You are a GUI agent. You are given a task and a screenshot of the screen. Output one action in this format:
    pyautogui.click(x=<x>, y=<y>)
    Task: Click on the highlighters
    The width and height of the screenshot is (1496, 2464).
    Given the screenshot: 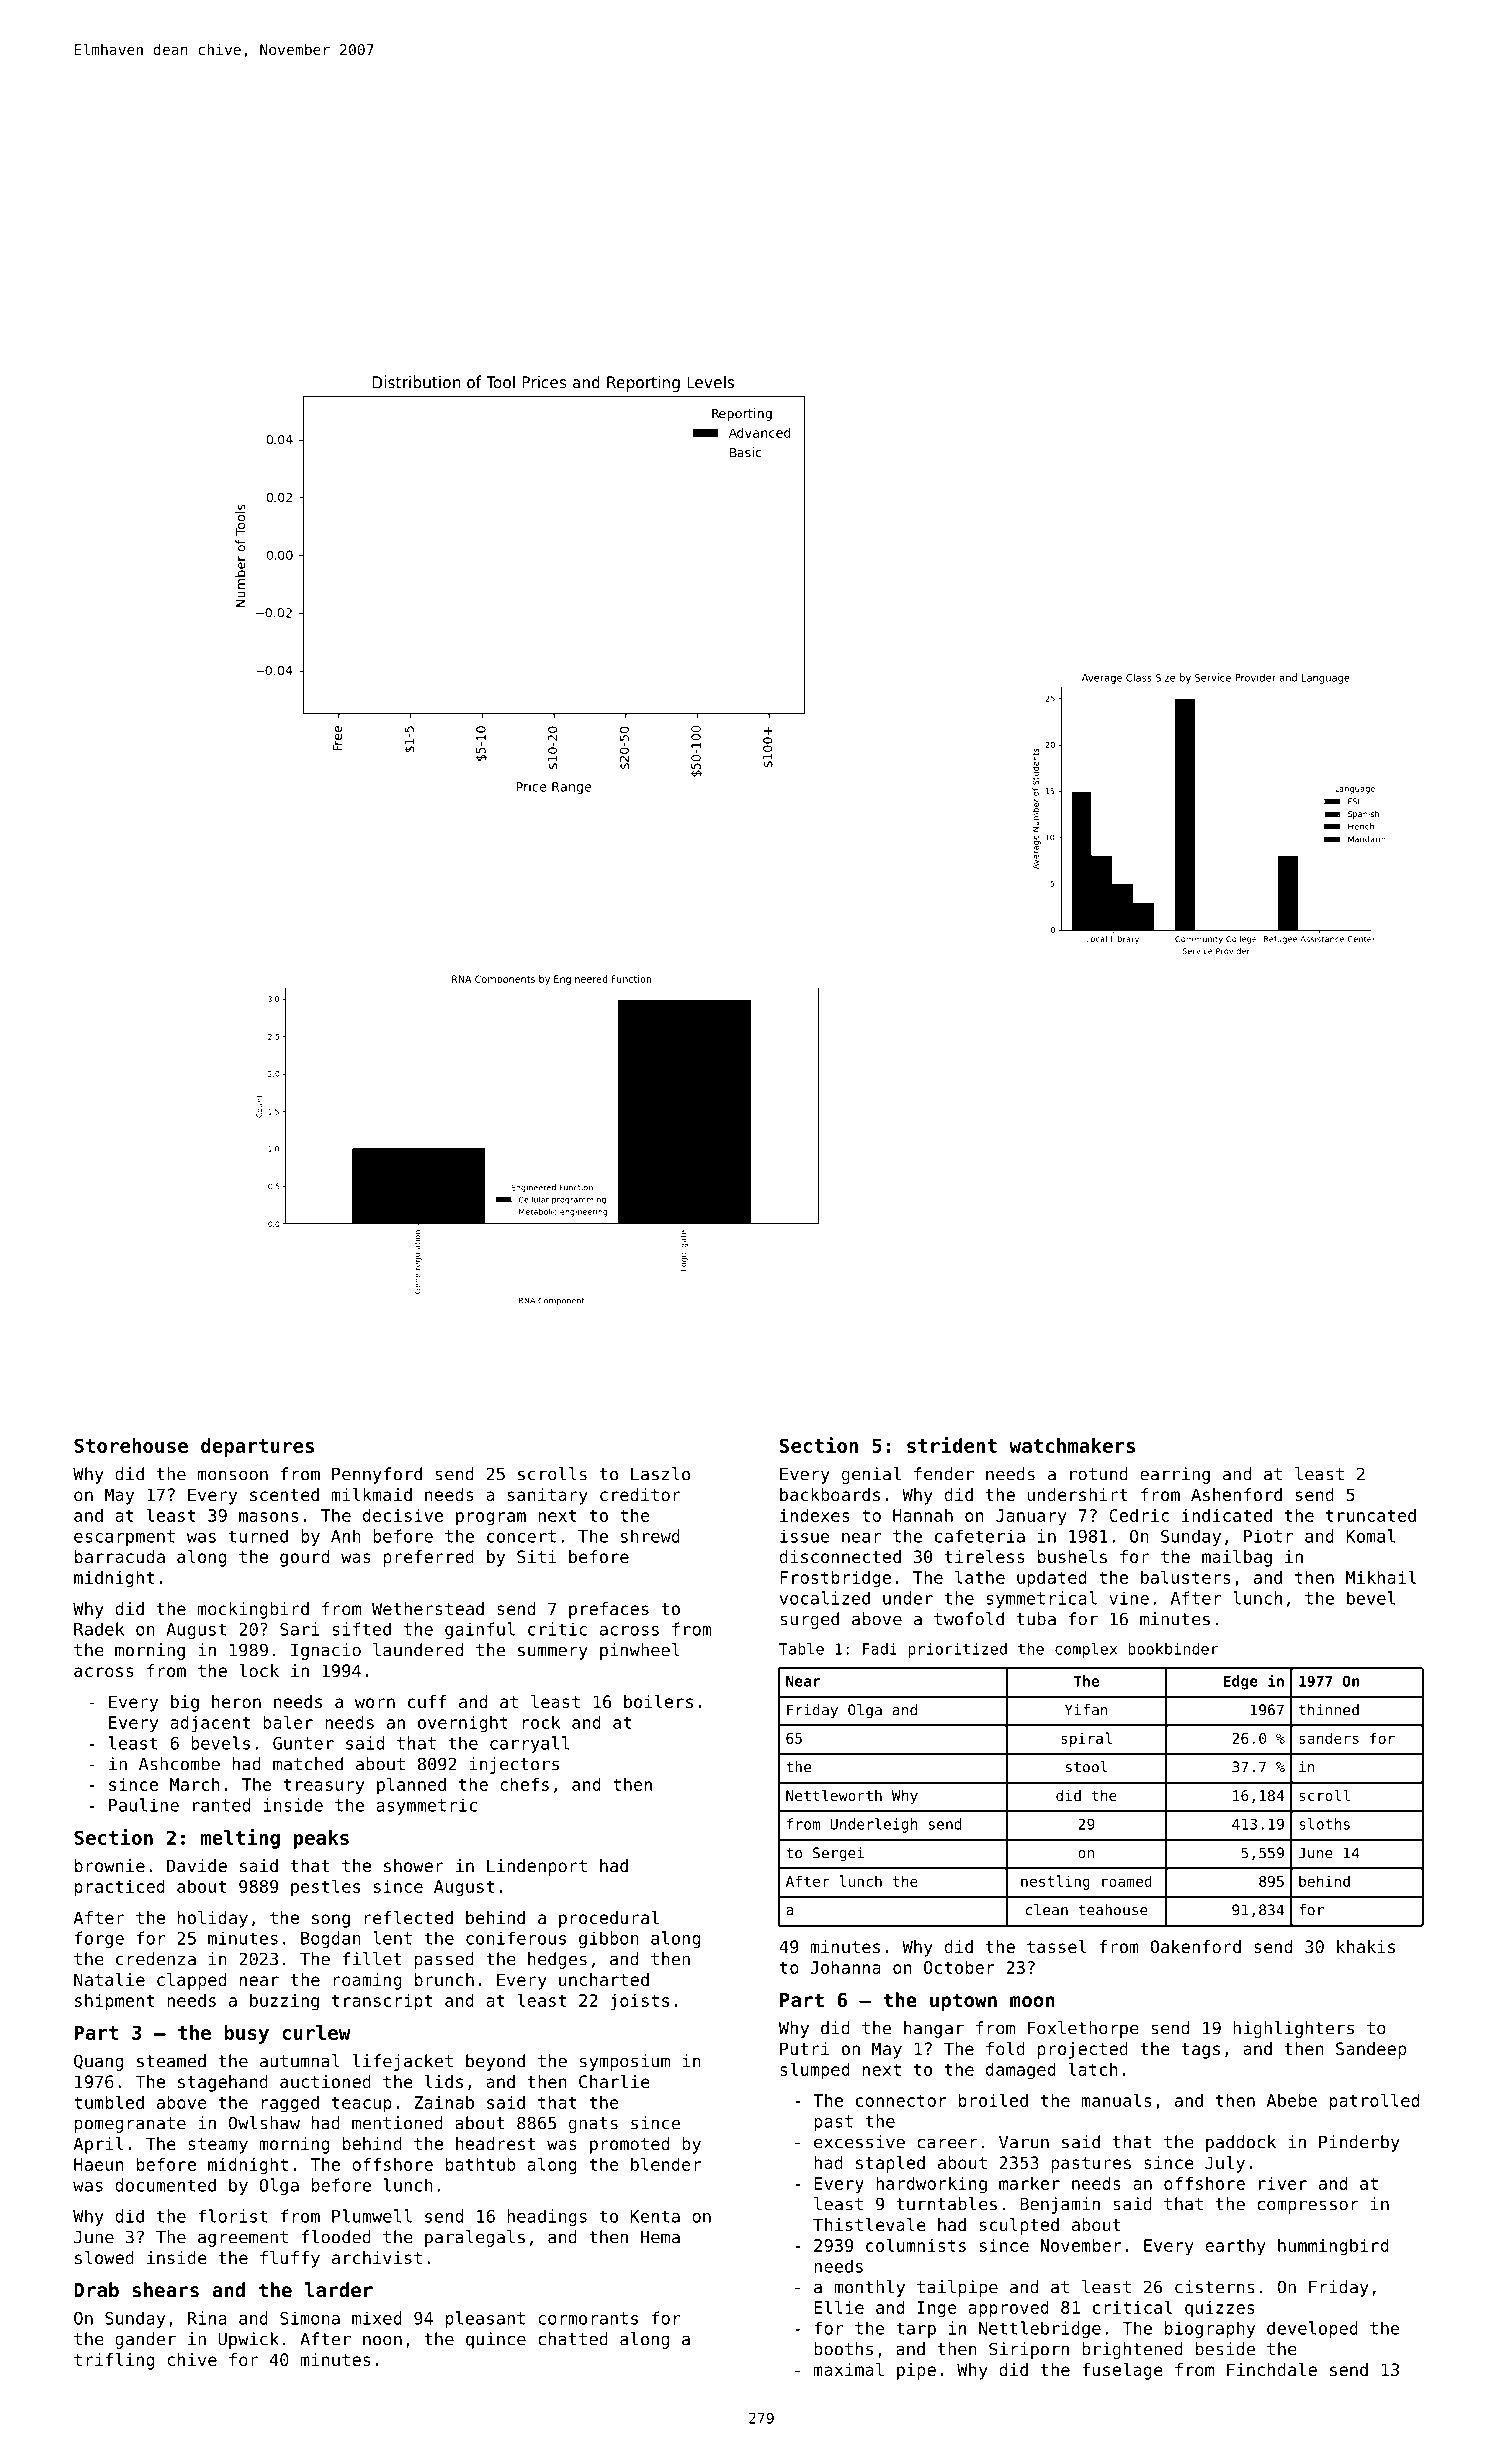 What is the action you would take?
    pyautogui.click(x=1293, y=2029)
